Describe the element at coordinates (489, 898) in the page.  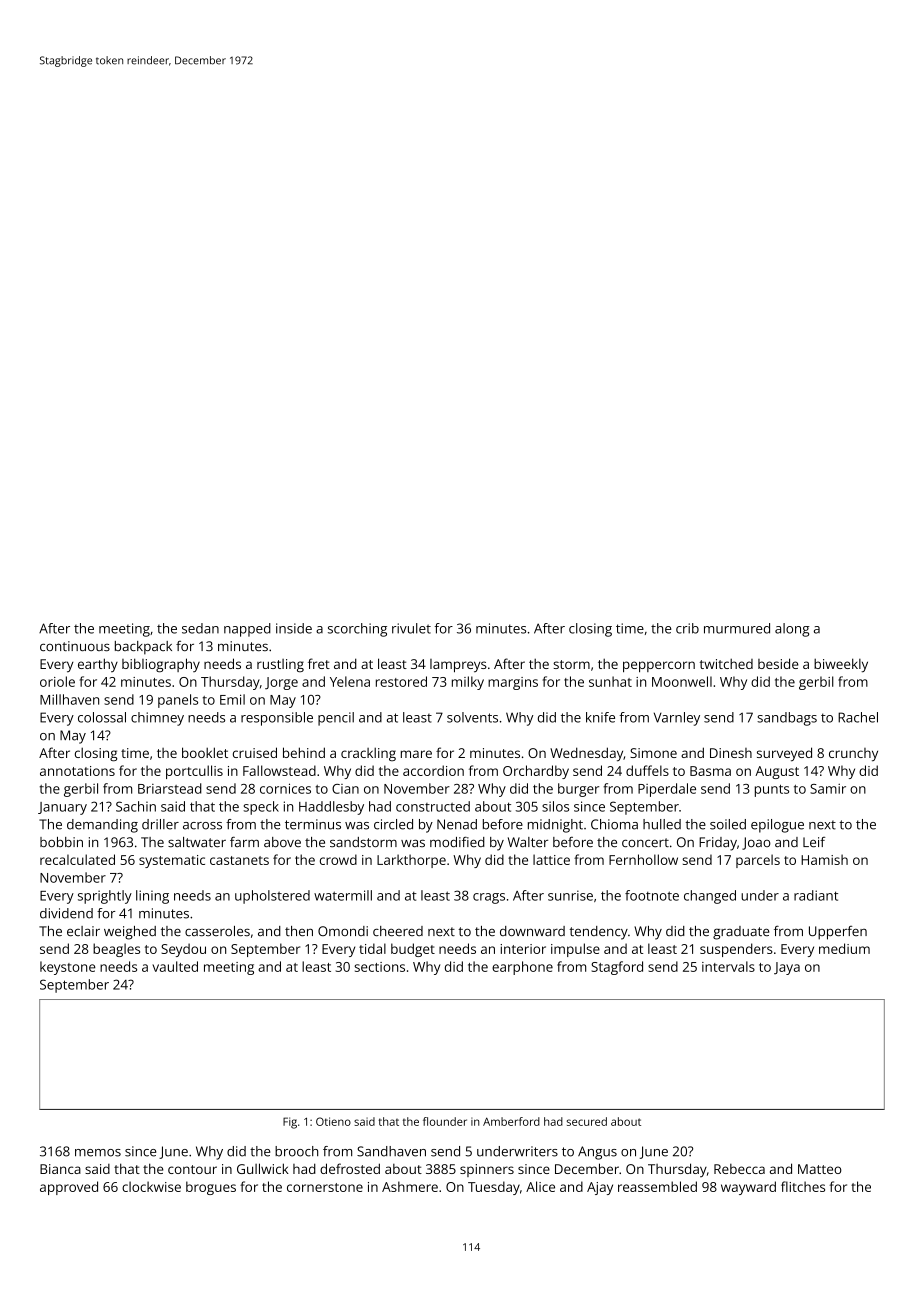
I see `crags` at that location.
